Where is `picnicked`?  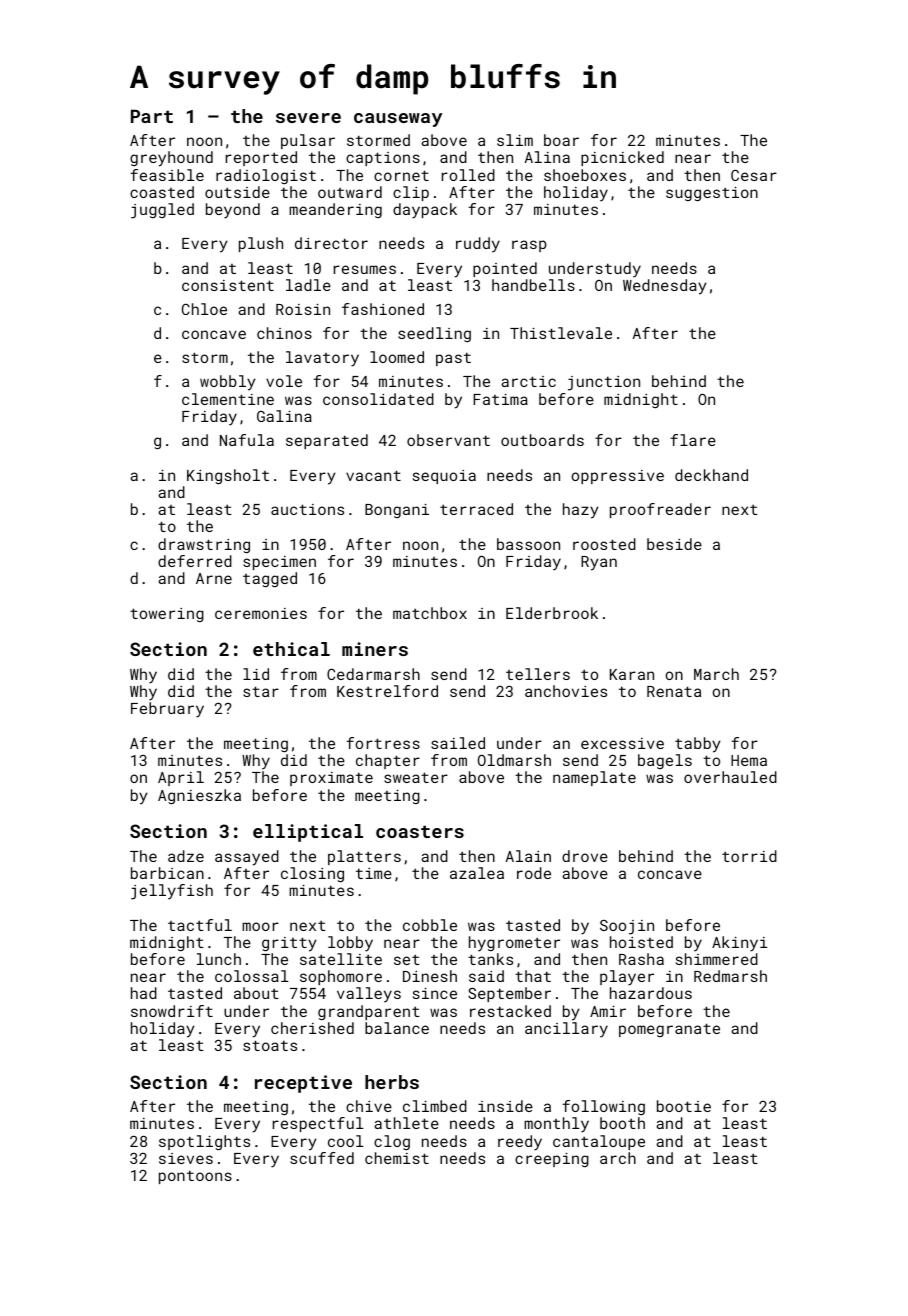 picnicked is located at coordinates (622, 158).
